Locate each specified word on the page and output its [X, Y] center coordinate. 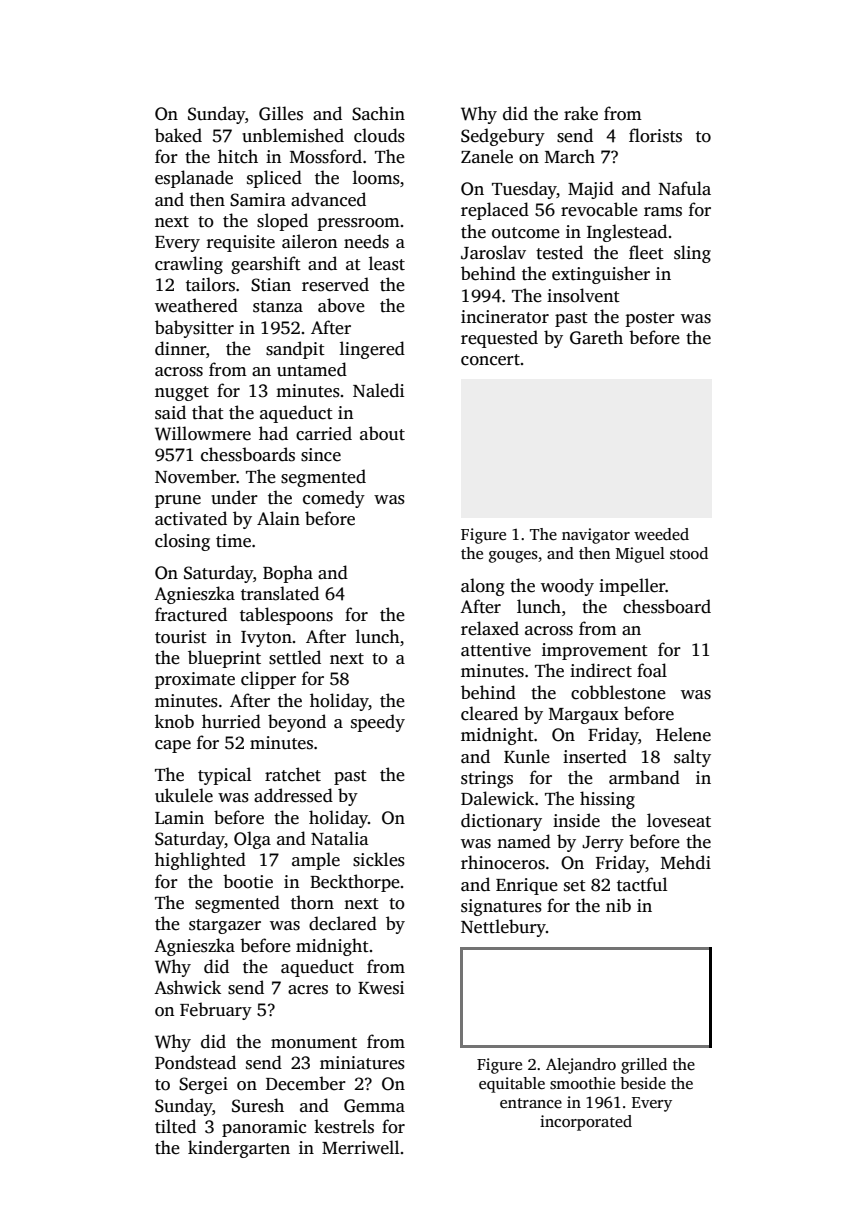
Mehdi [686, 862]
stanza [278, 307]
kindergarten [239, 1149]
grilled [644, 1066]
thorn [312, 902]
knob [174, 721]
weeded [661, 534]
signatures [501, 907]
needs [366, 241]
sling [692, 254]
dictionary [501, 822]
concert [490, 360]
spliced [274, 179]
